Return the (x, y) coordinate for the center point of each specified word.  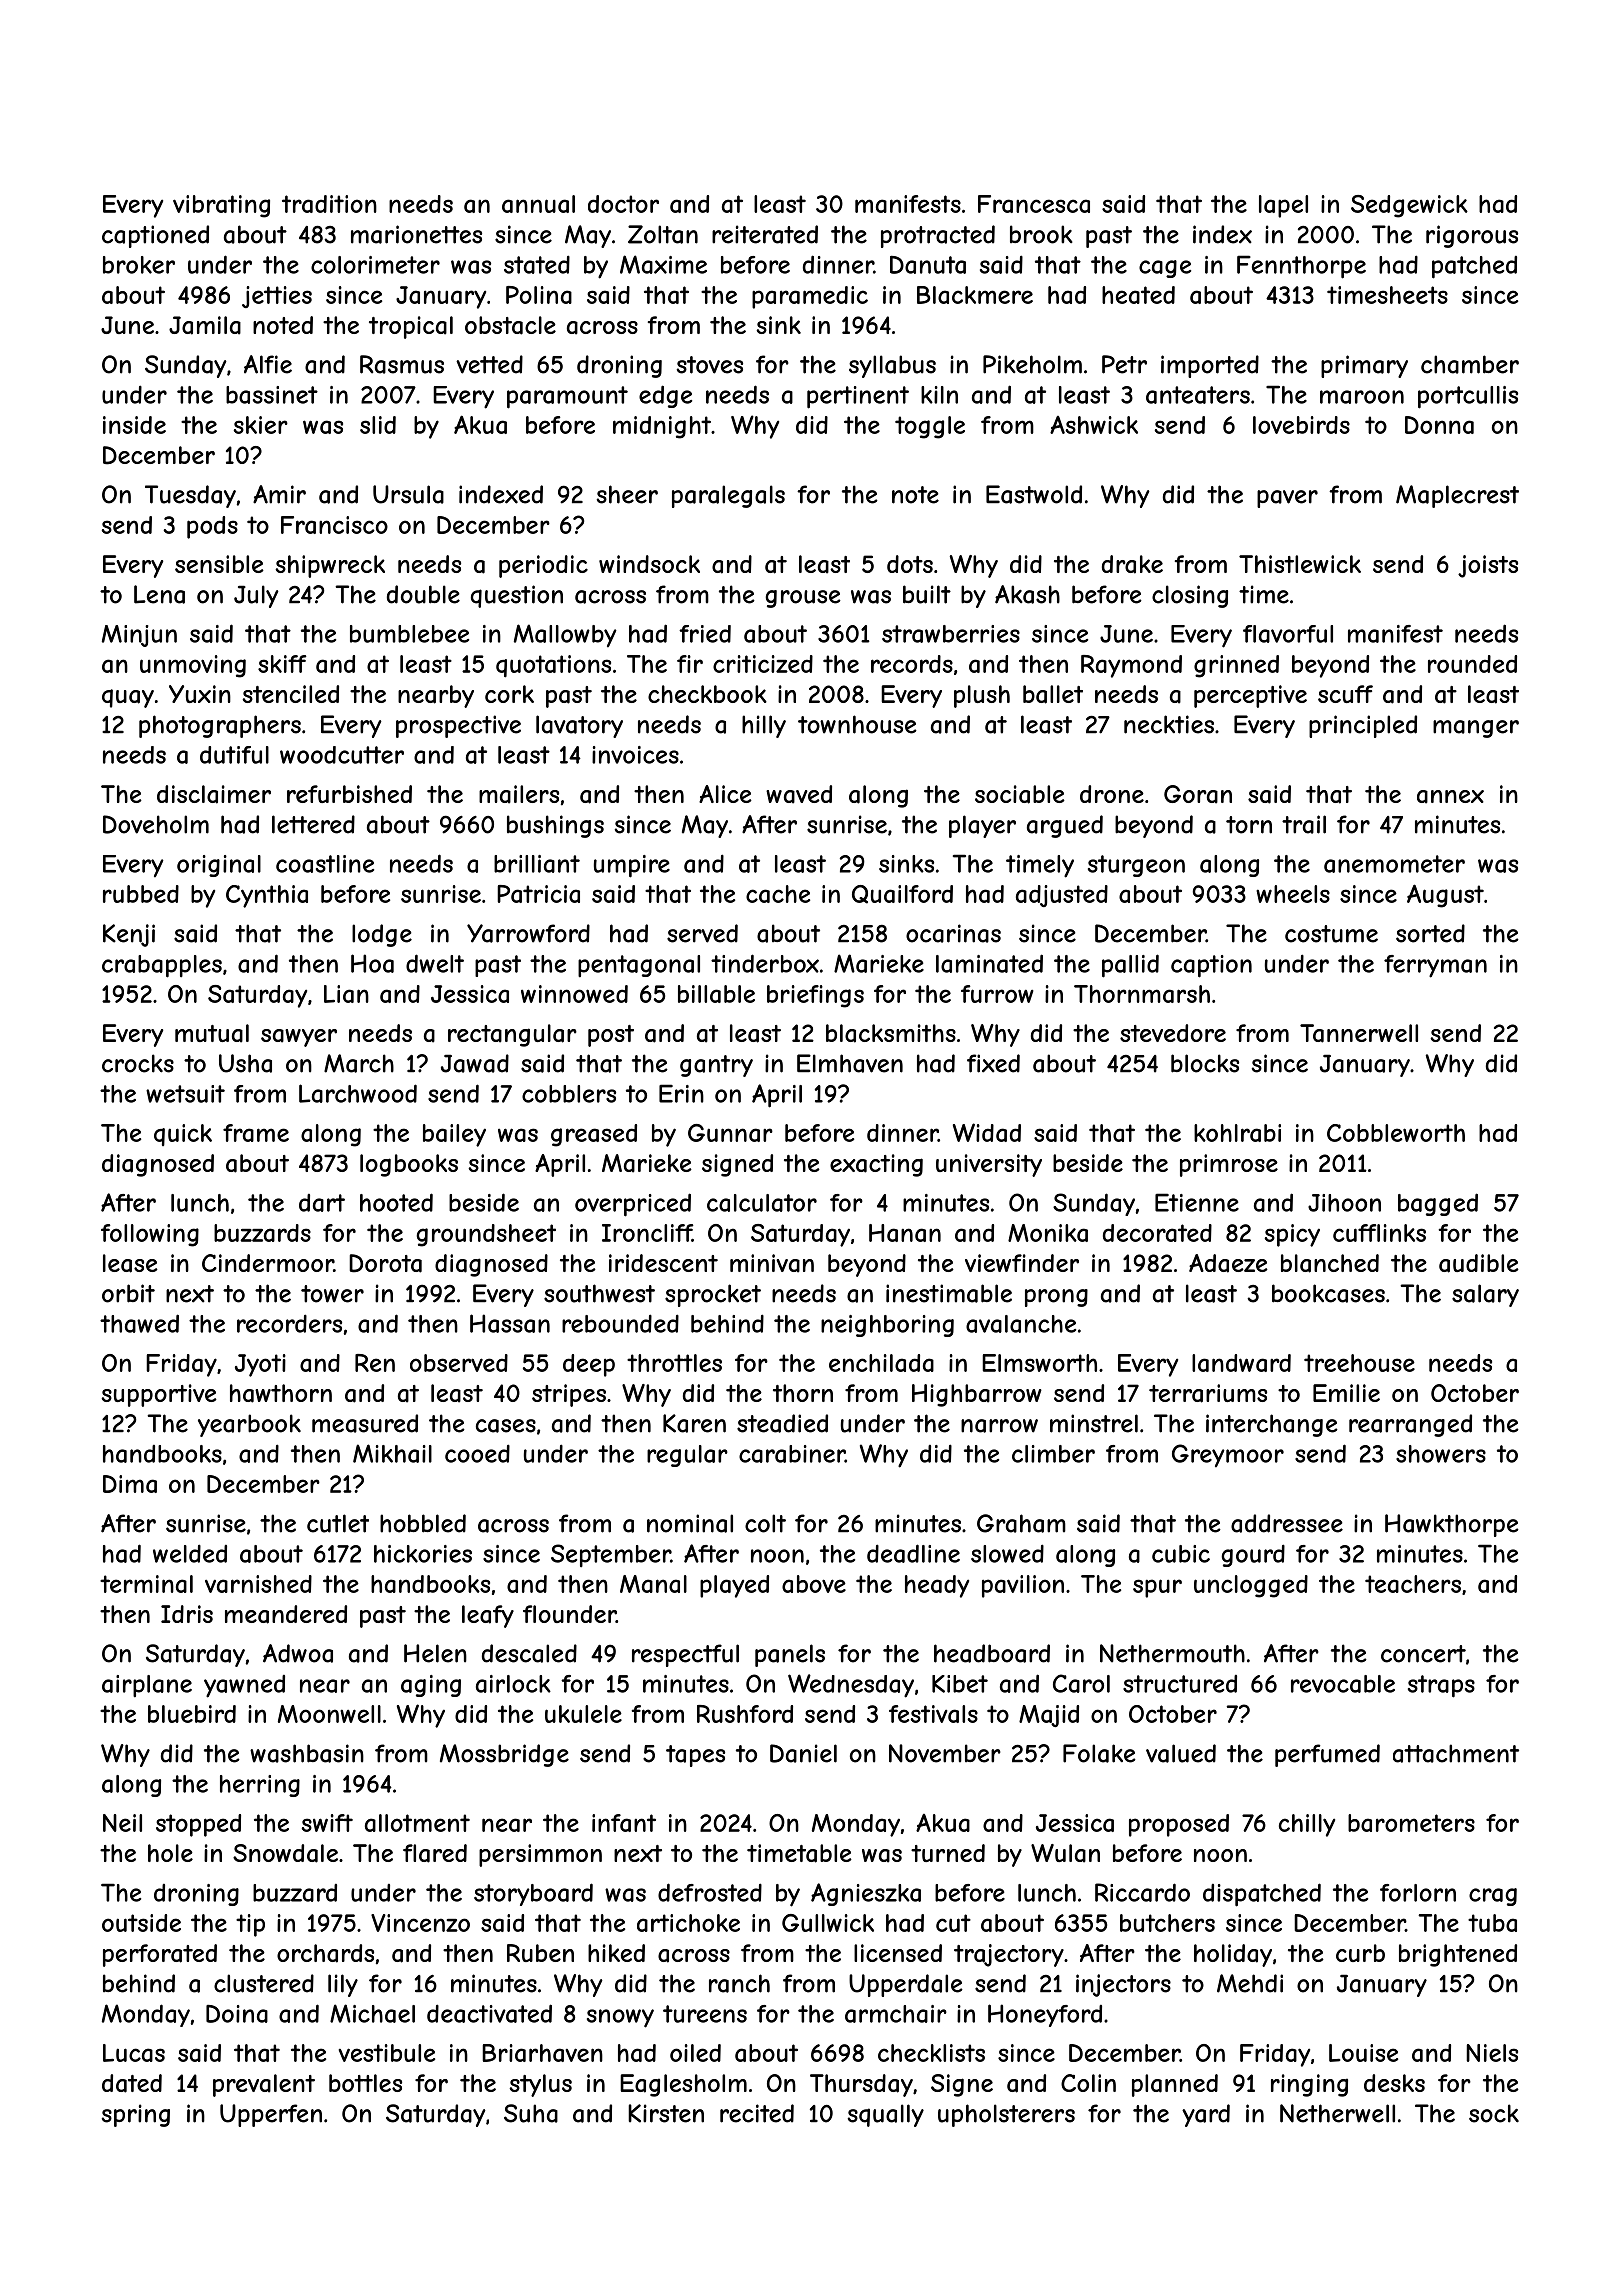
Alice (725, 794)
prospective (458, 726)
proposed (1179, 1825)
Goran (1198, 794)
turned (948, 1853)
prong (1056, 1298)
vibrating (221, 206)
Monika (1048, 1233)
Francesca (1034, 204)
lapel (1283, 206)
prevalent (264, 2085)
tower (332, 1294)
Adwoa (298, 1653)
